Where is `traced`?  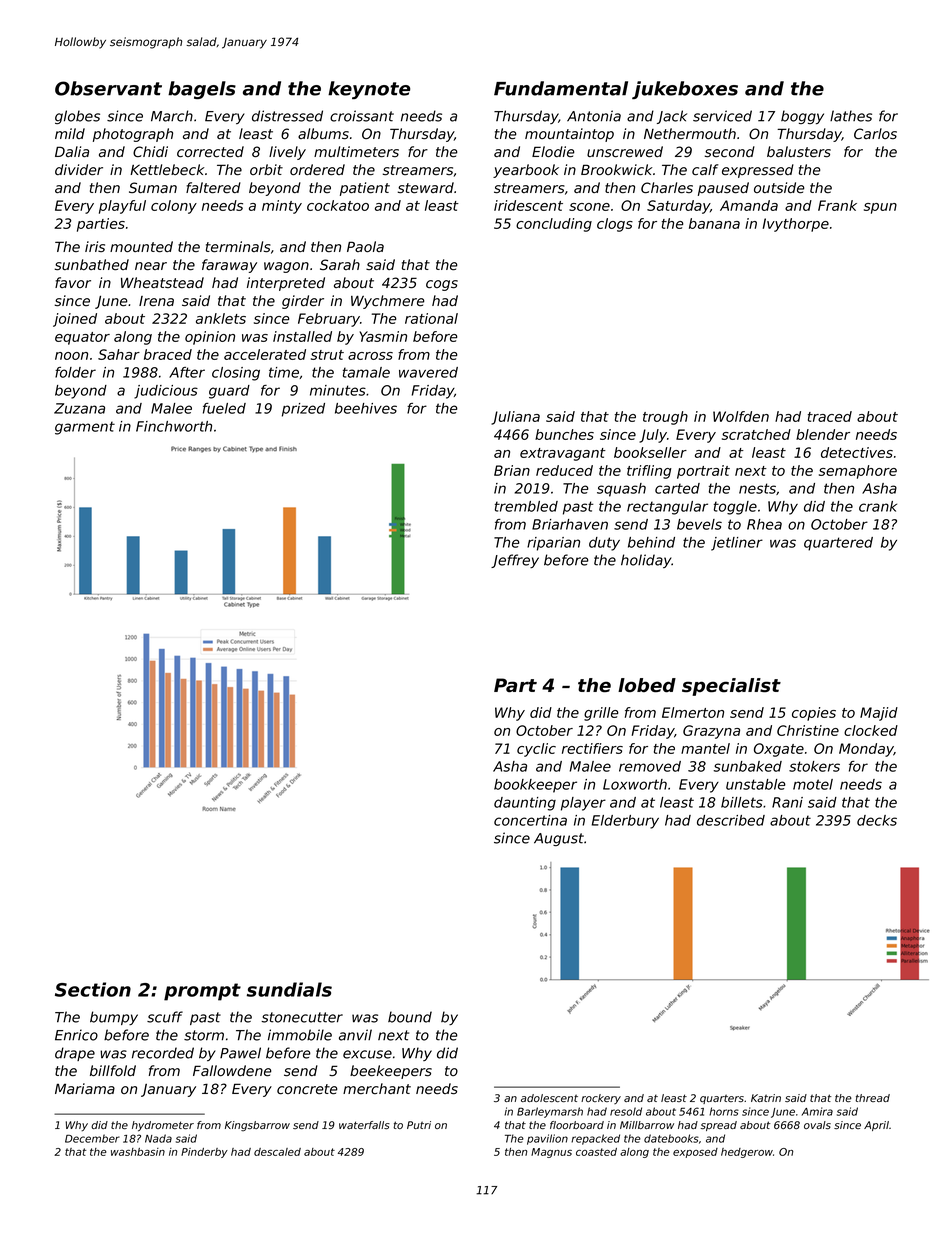
traced is located at coordinates (830, 416).
